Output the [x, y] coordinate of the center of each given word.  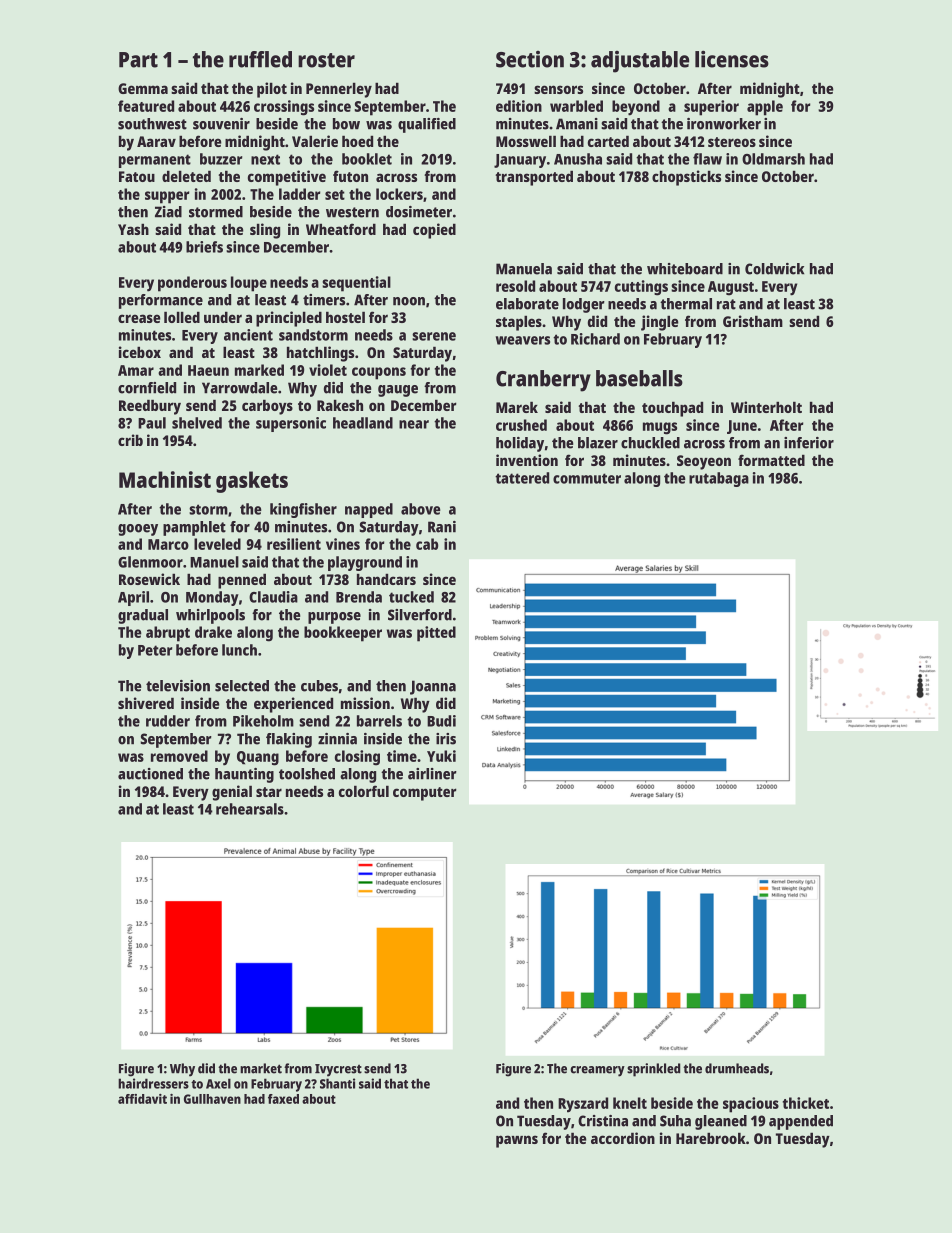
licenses [732, 59]
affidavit [142, 1099]
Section [530, 59]
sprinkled [653, 1070]
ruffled [260, 59]
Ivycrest [338, 1070]
